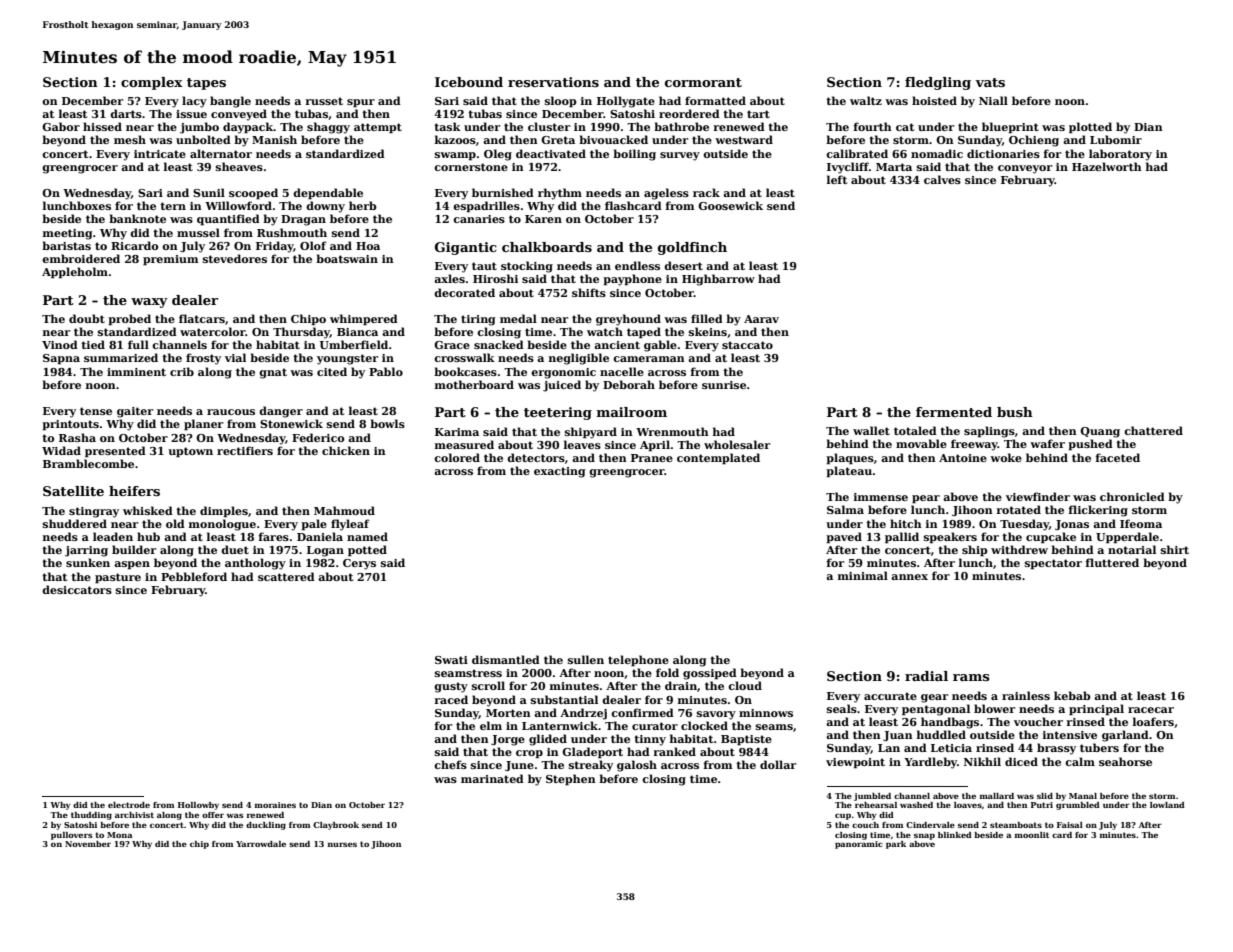  I want to click on mallard, so click(996, 796).
